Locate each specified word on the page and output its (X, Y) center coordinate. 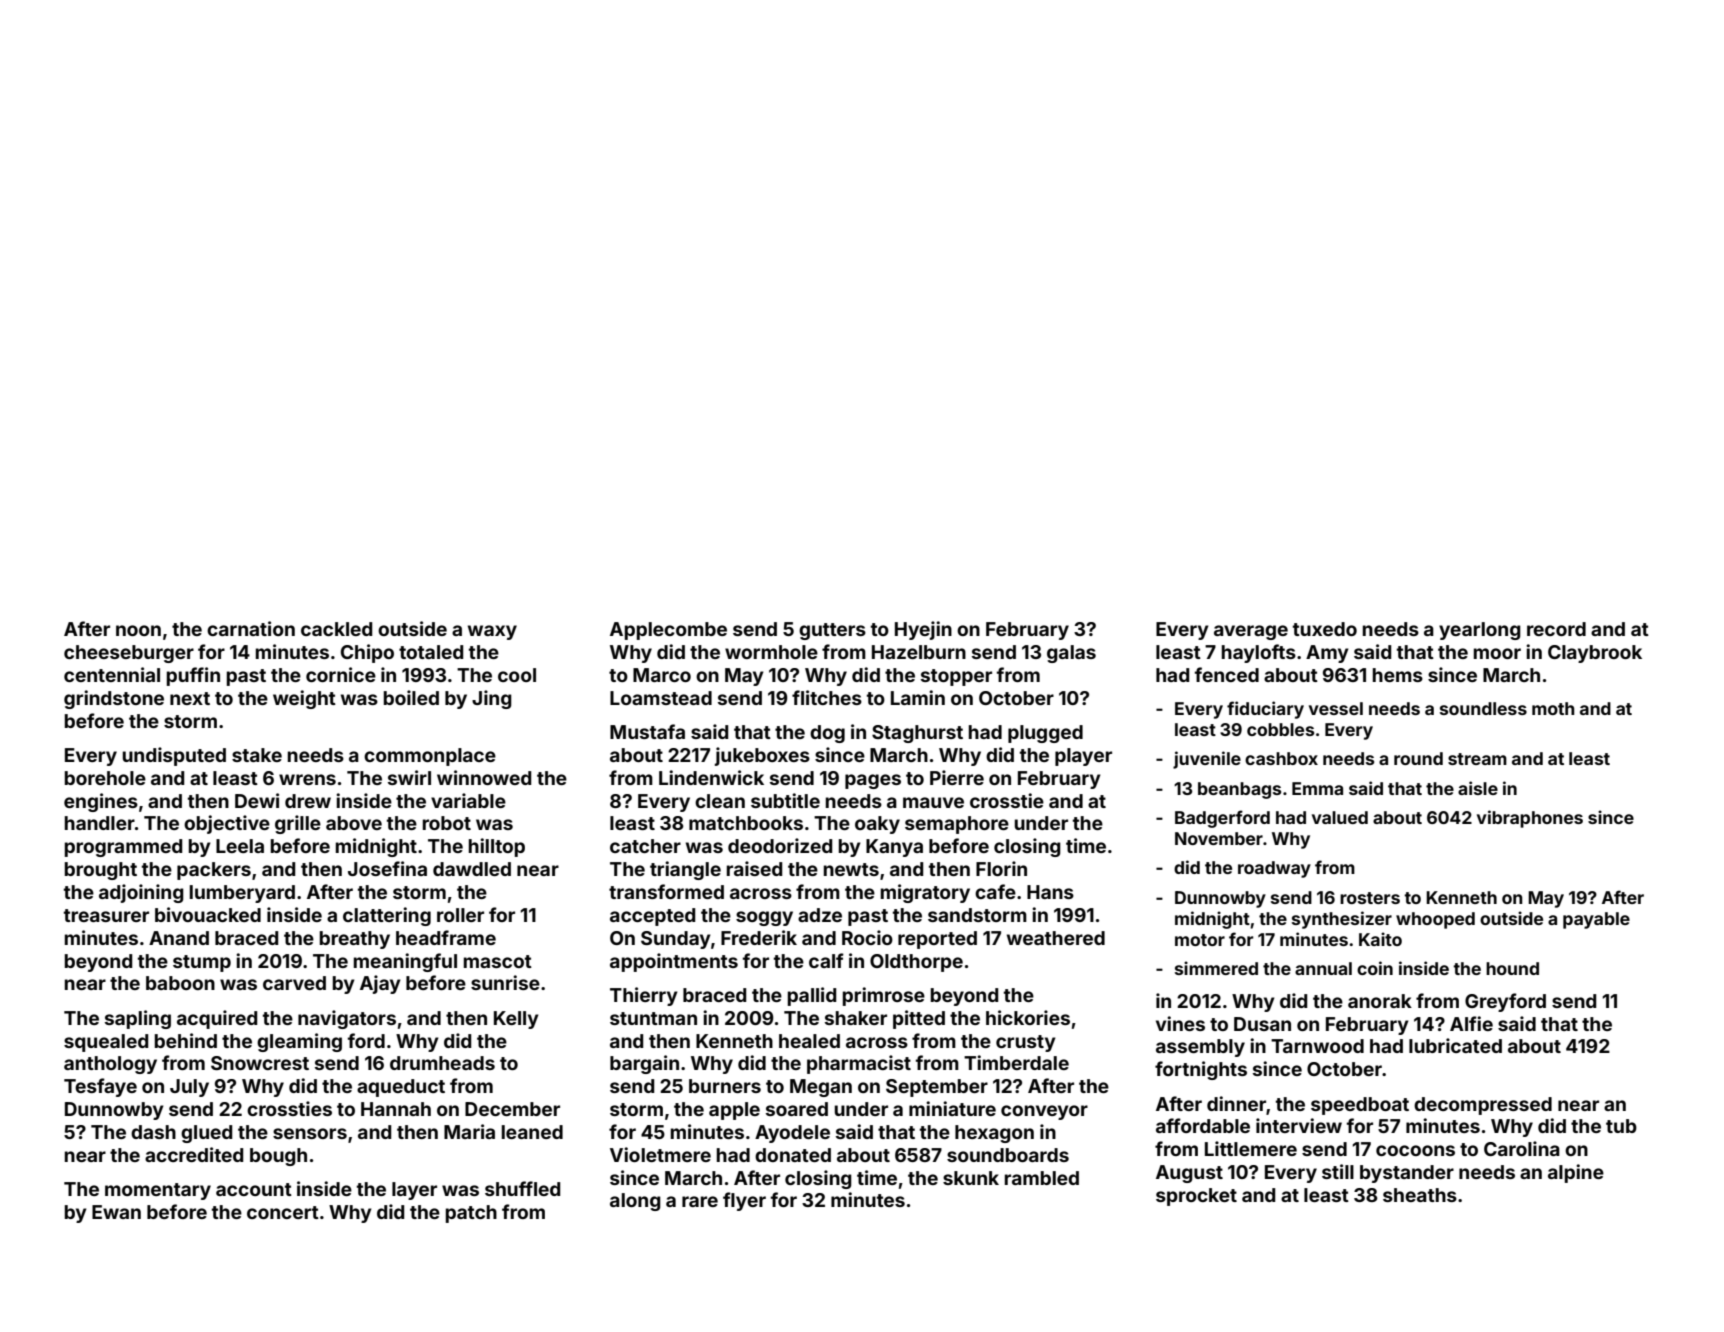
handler (100, 823)
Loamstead (661, 698)
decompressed (1483, 1106)
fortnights (1201, 1070)
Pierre (957, 777)
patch (471, 1214)
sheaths (1420, 1195)
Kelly (516, 1020)
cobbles (1280, 729)
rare (700, 1201)
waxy (492, 632)
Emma (1317, 788)
